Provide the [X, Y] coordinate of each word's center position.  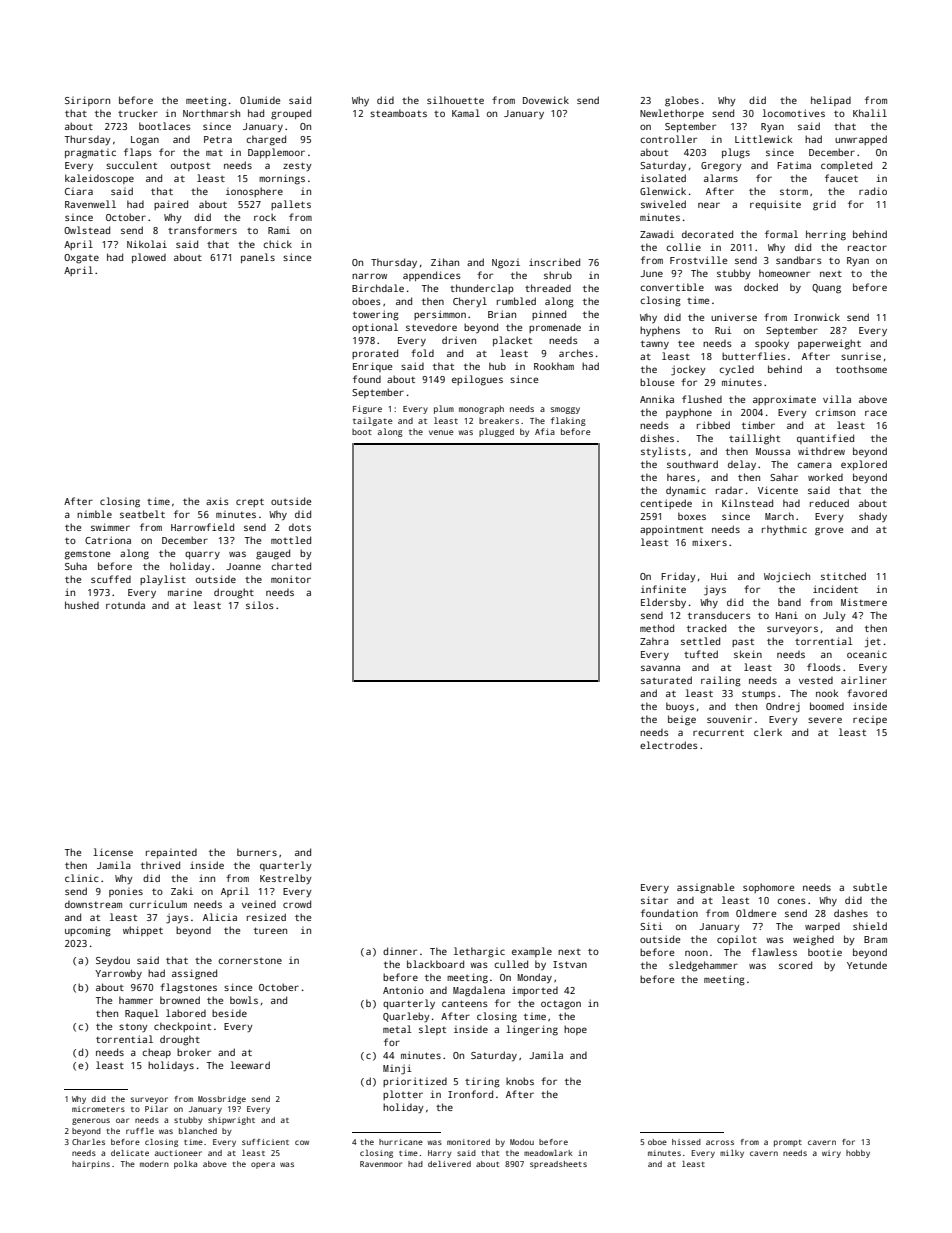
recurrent [718, 732]
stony [133, 1028]
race [876, 413]
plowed [149, 258]
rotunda [125, 605]
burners [257, 852]
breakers [499, 420]
